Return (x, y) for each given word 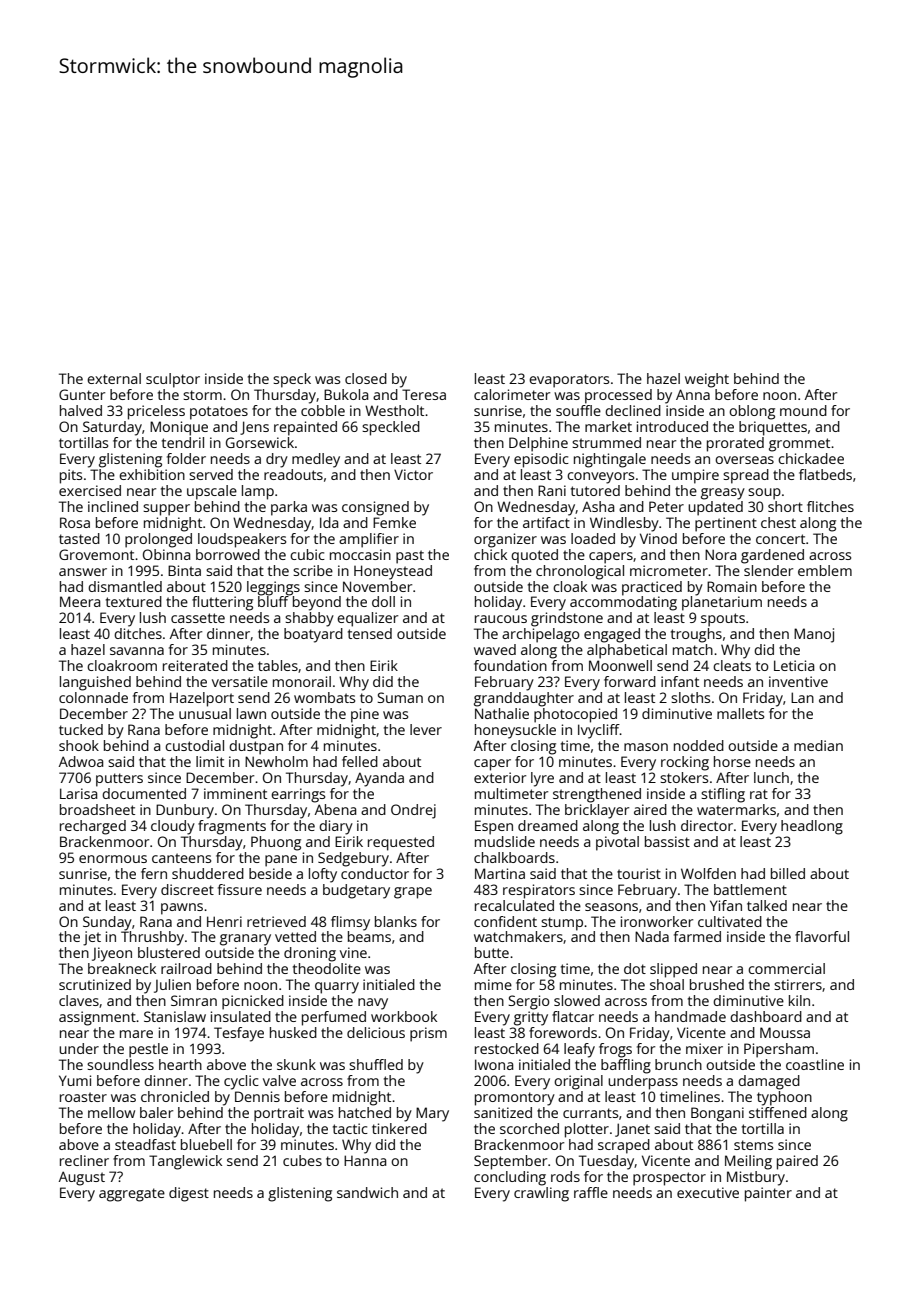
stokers (684, 777)
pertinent (726, 524)
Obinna (166, 554)
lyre (542, 779)
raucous (501, 619)
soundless (120, 1064)
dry (277, 460)
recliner (84, 1160)
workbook (404, 1016)
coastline (815, 1064)
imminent (235, 793)
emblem (825, 570)
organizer (505, 540)
